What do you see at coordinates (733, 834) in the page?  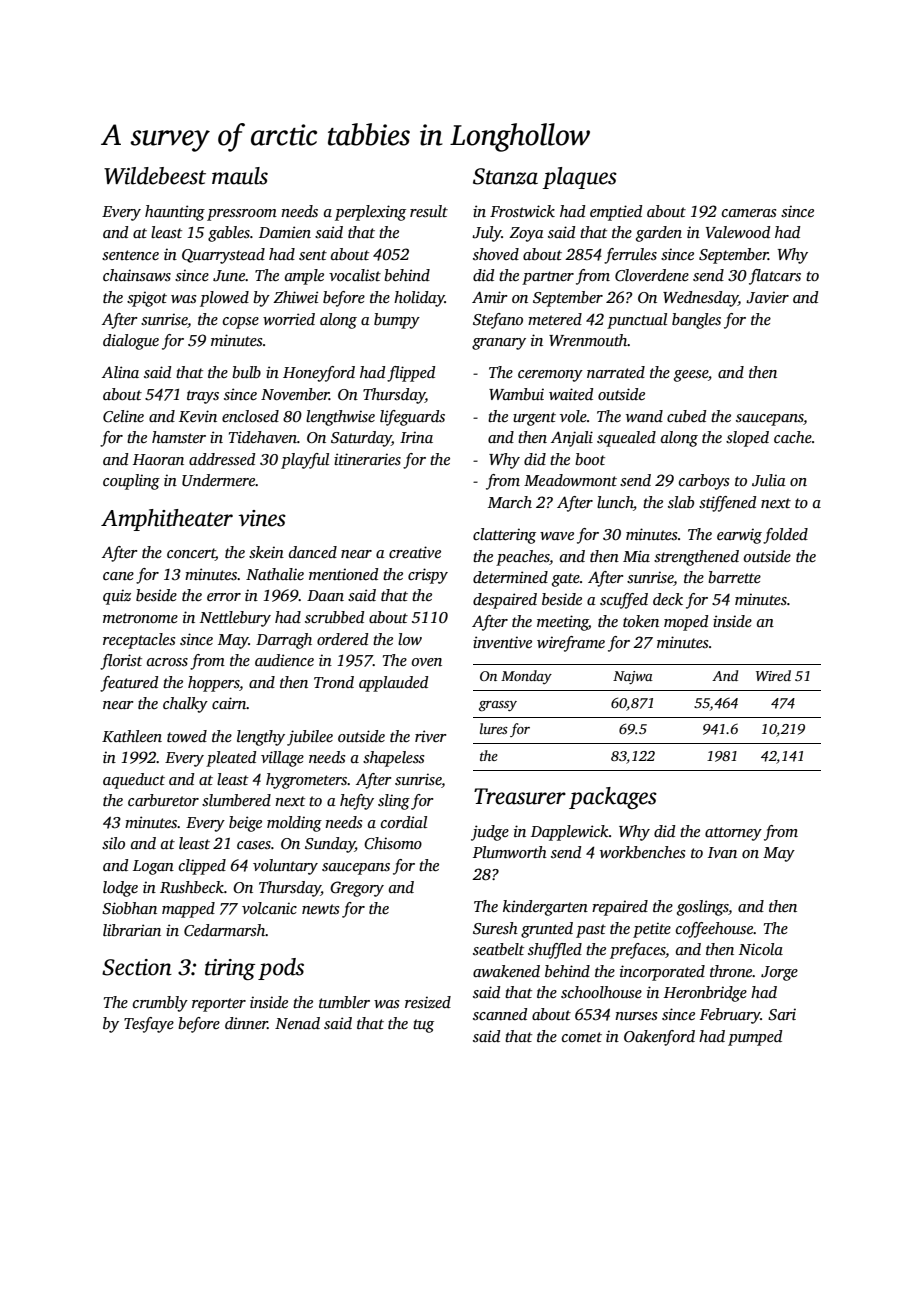 I see `attorney` at bounding box center [733, 834].
